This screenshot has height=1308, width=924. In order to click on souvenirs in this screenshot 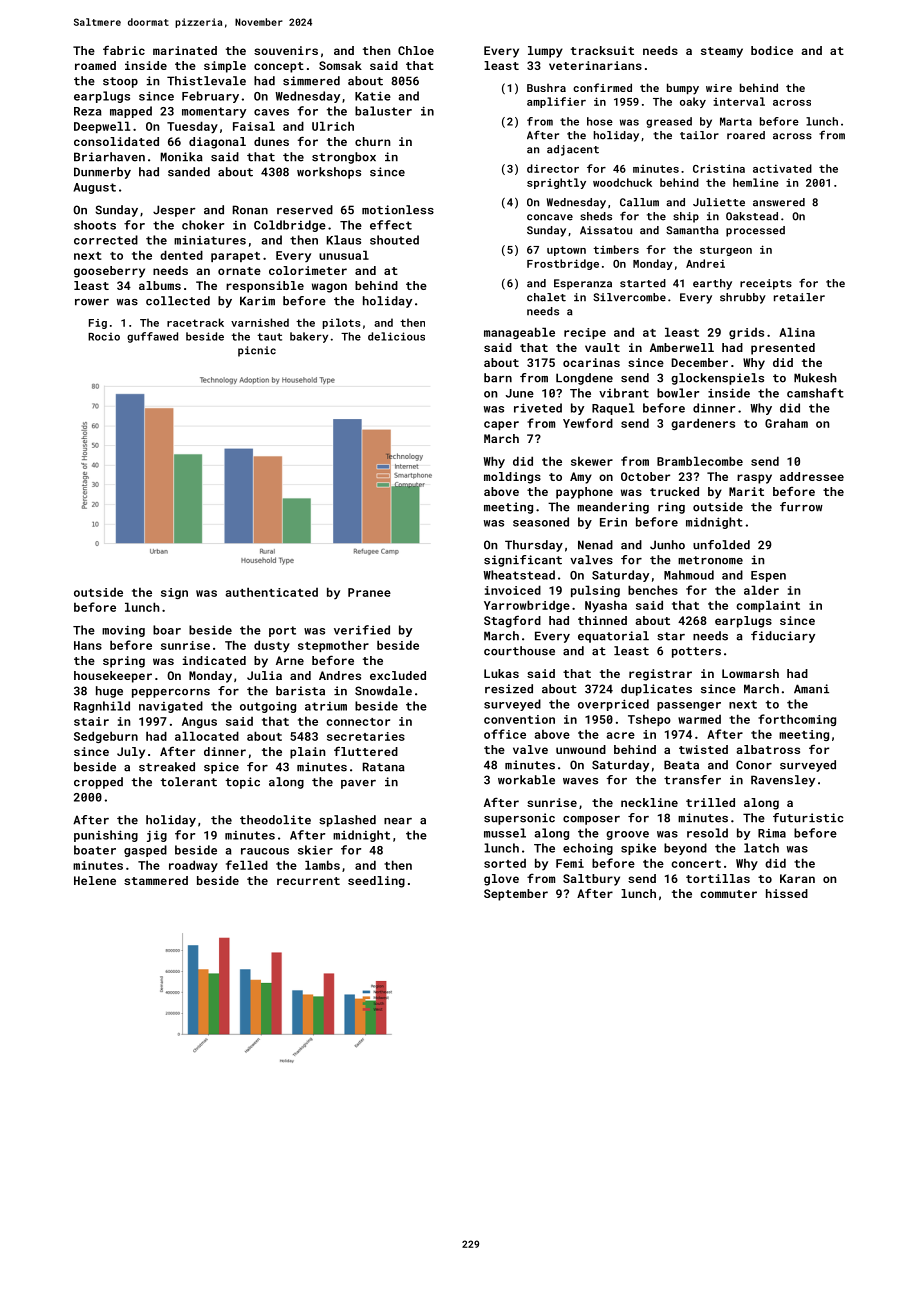, I will do `click(286, 50)`.
